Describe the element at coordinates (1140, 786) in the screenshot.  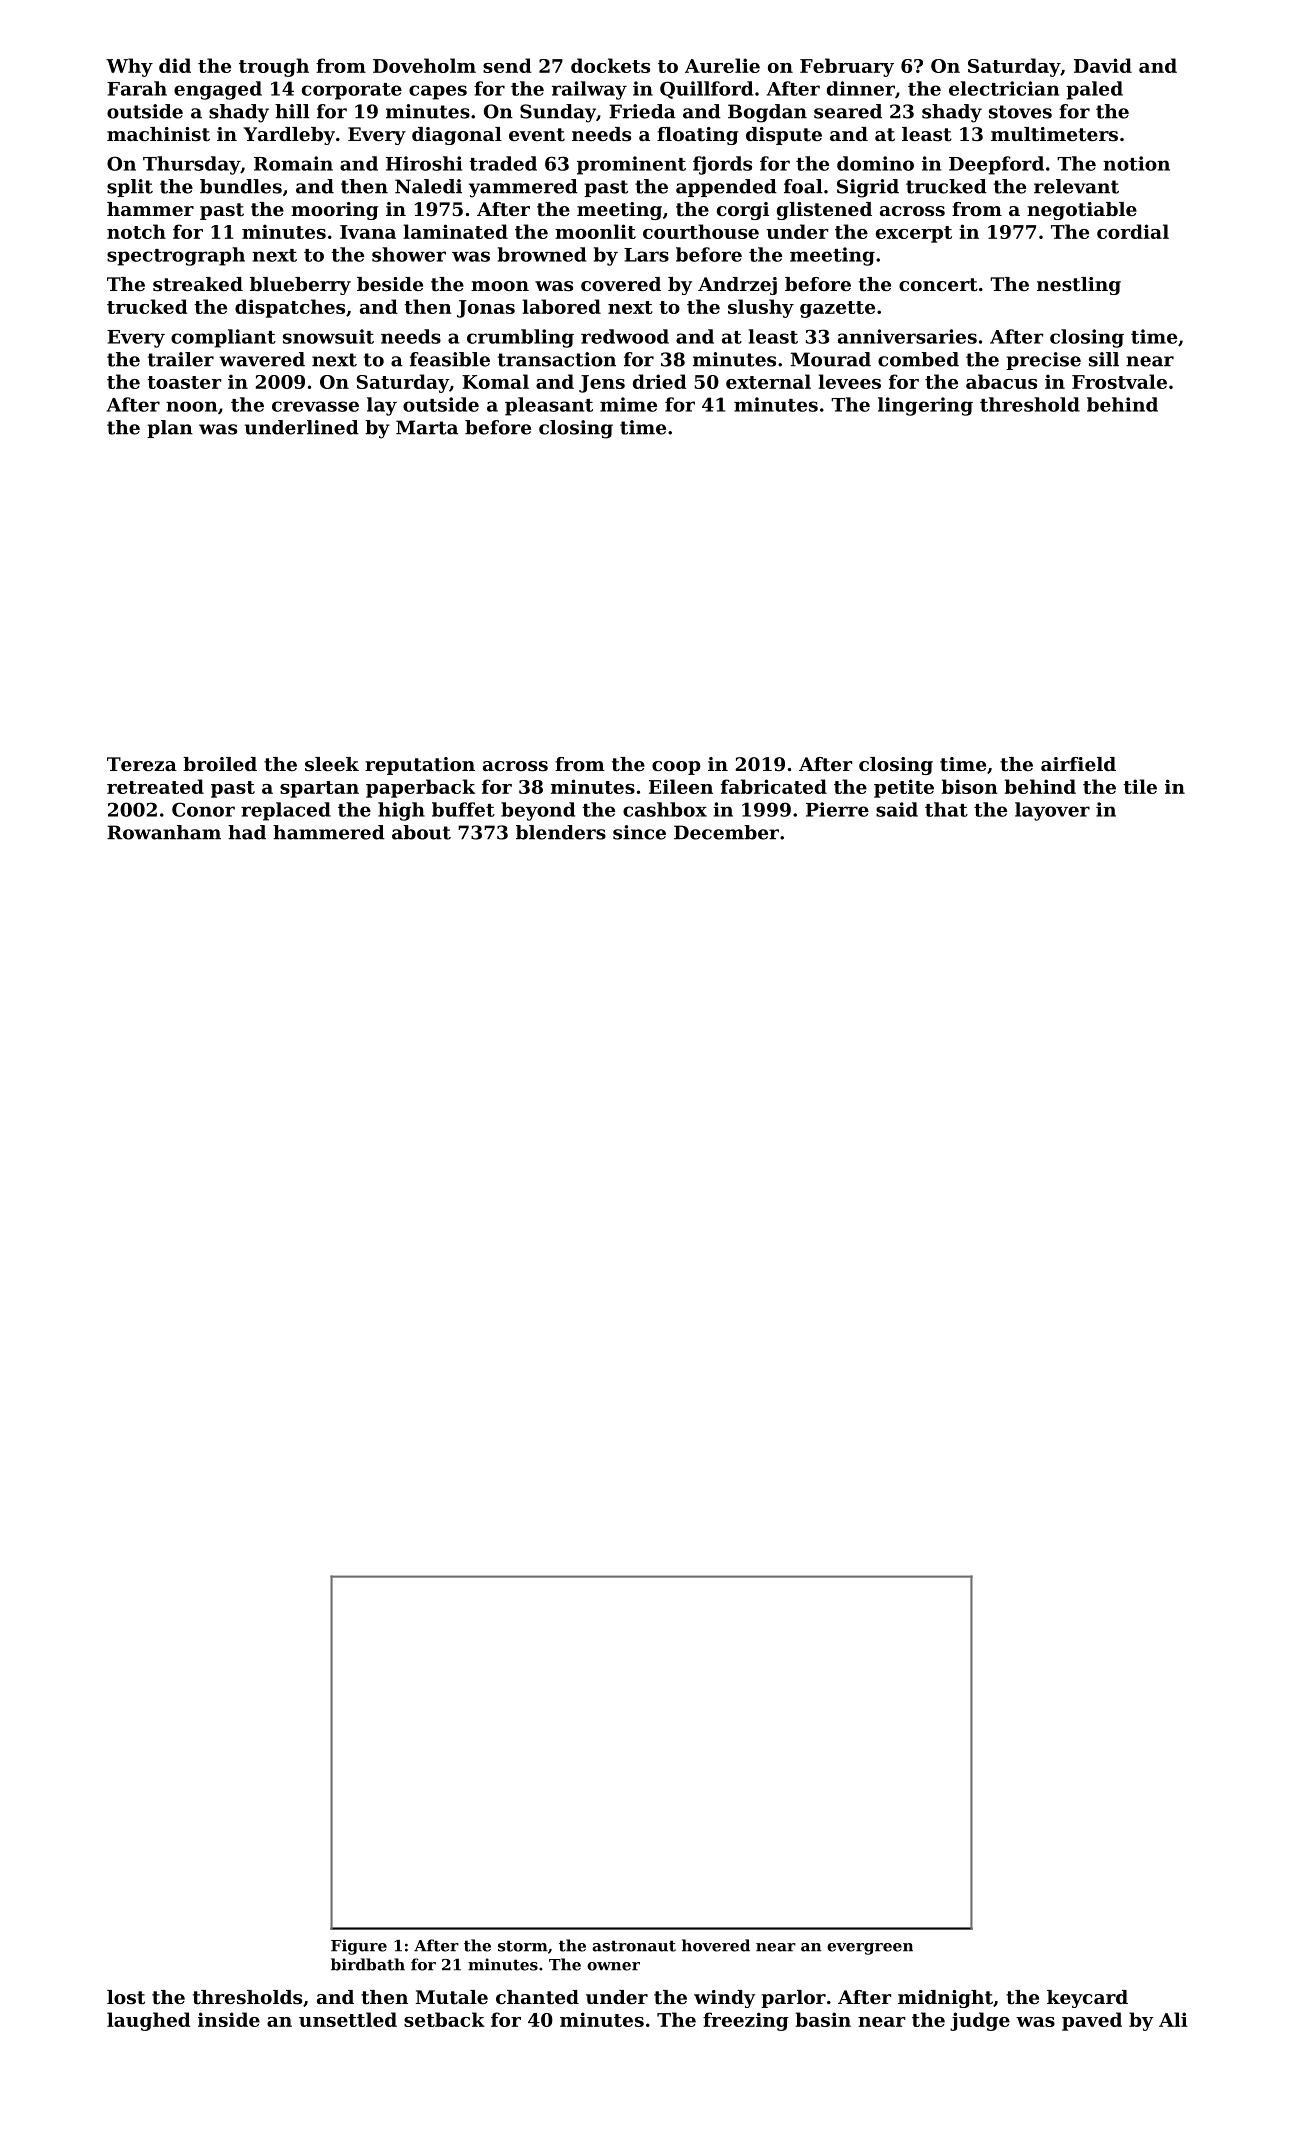
I see `tile` at that location.
